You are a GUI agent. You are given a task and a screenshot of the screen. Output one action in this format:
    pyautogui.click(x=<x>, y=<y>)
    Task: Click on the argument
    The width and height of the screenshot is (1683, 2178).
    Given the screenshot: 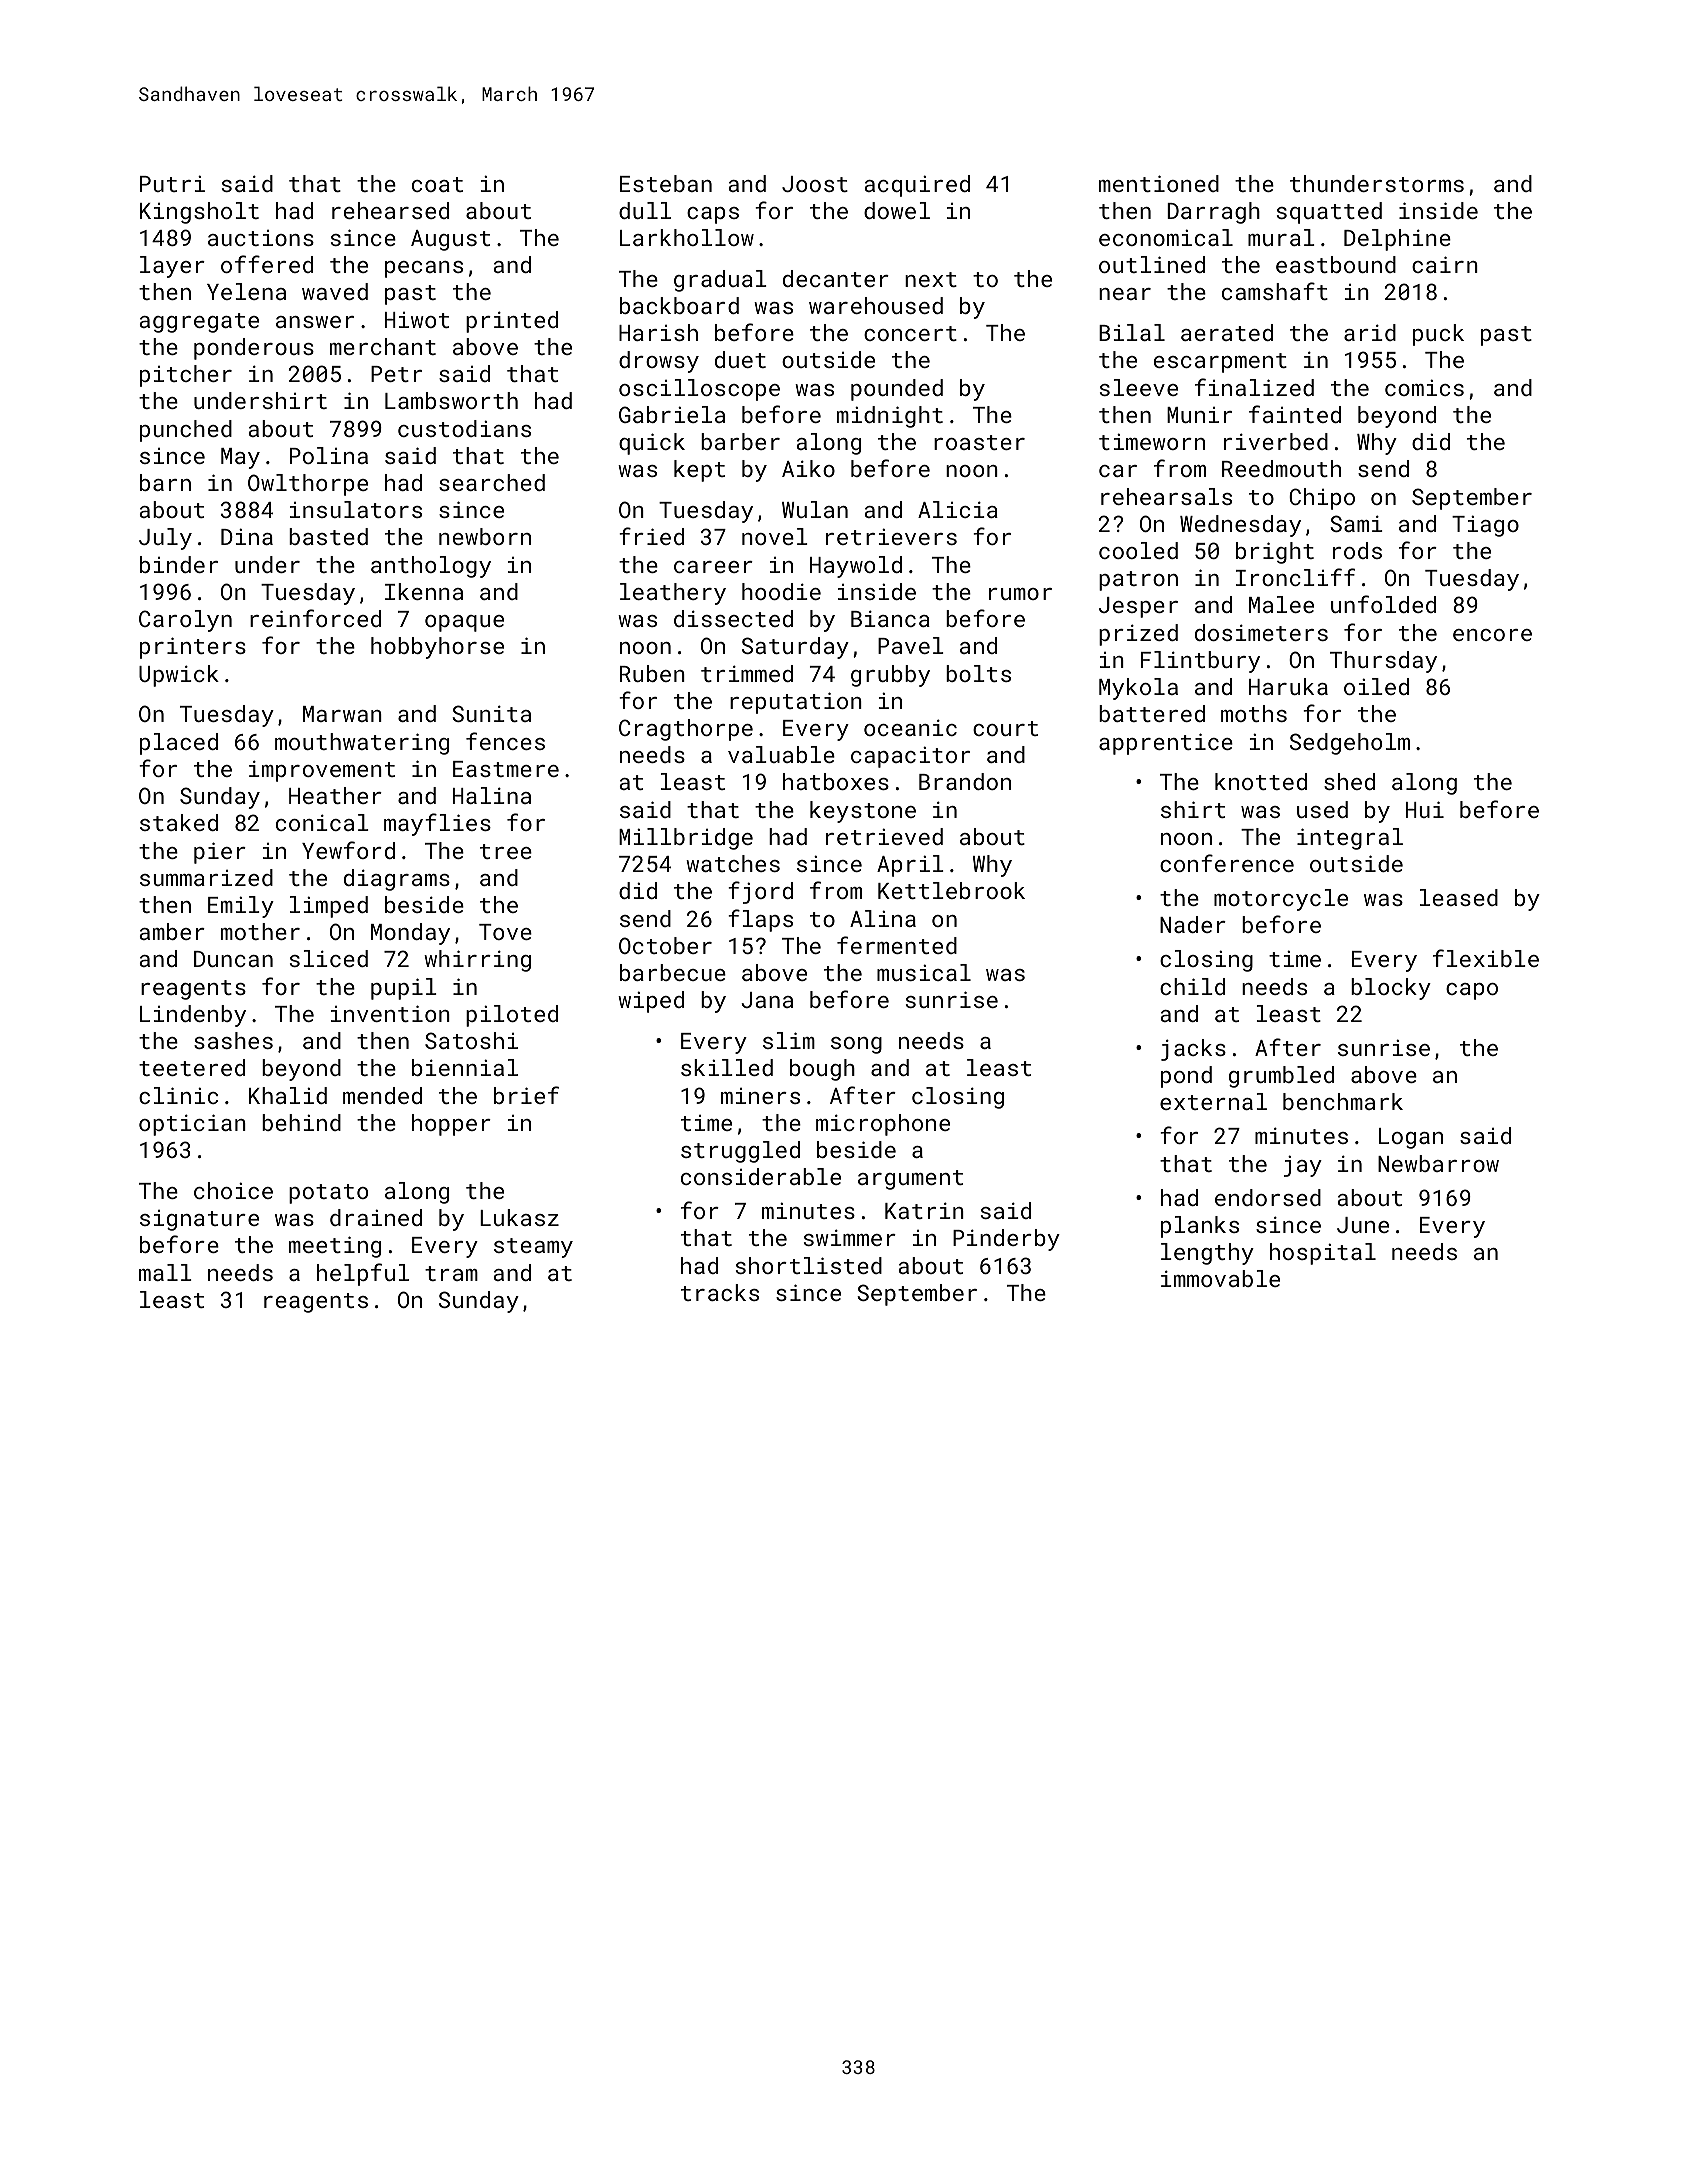 What is the action you would take?
    pyautogui.click(x=910, y=1180)
